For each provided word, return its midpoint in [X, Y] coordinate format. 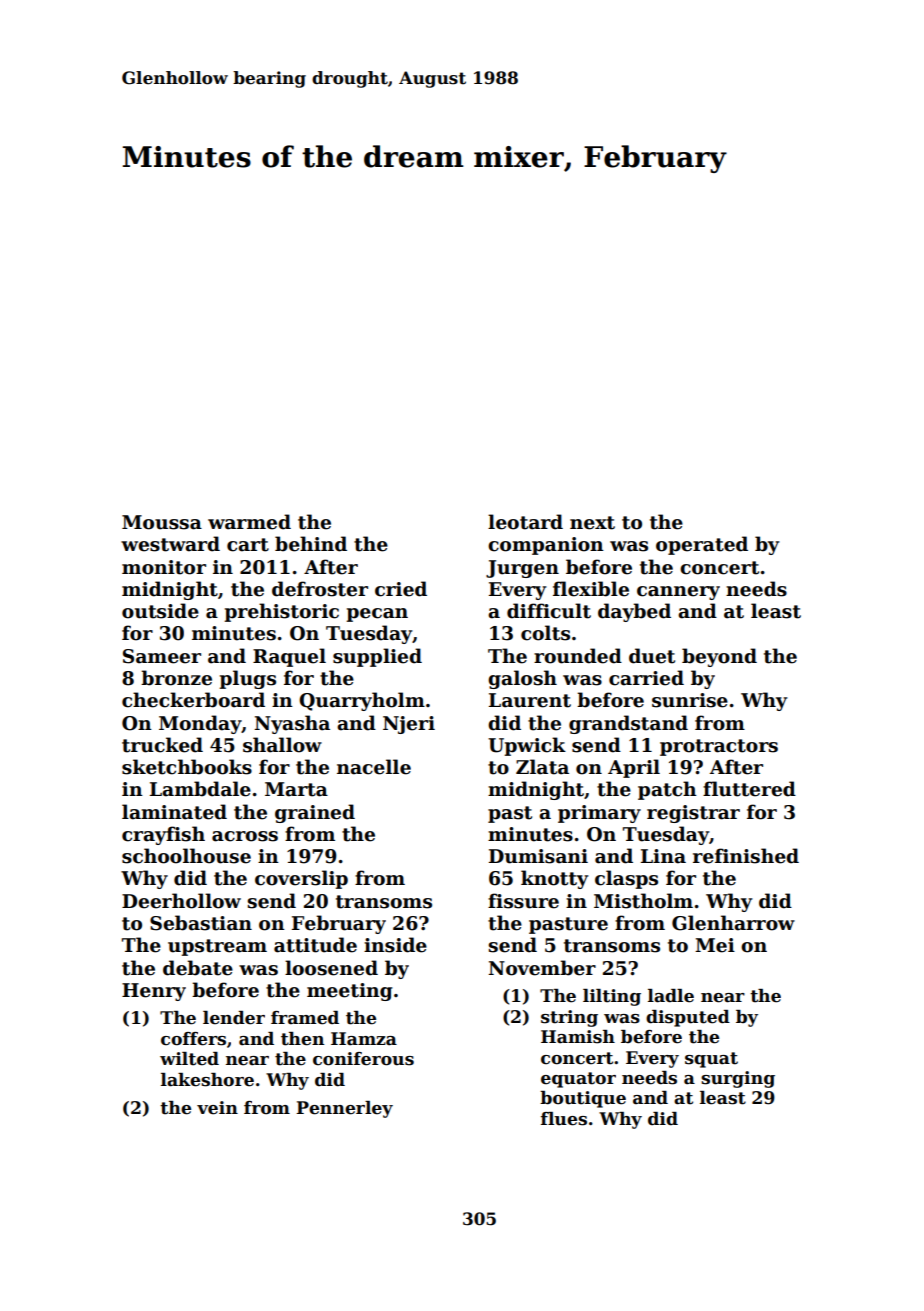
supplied [377, 657]
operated [702, 545]
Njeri [409, 725]
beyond [719, 657]
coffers [193, 1039]
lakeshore [207, 1080]
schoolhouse [186, 856]
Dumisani [538, 856]
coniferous [363, 1059]
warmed [249, 522]
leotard [525, 522]
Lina [663, 856]
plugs [247, 679]
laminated [174, 812]
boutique [583, 1099]
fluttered [749, 789]
